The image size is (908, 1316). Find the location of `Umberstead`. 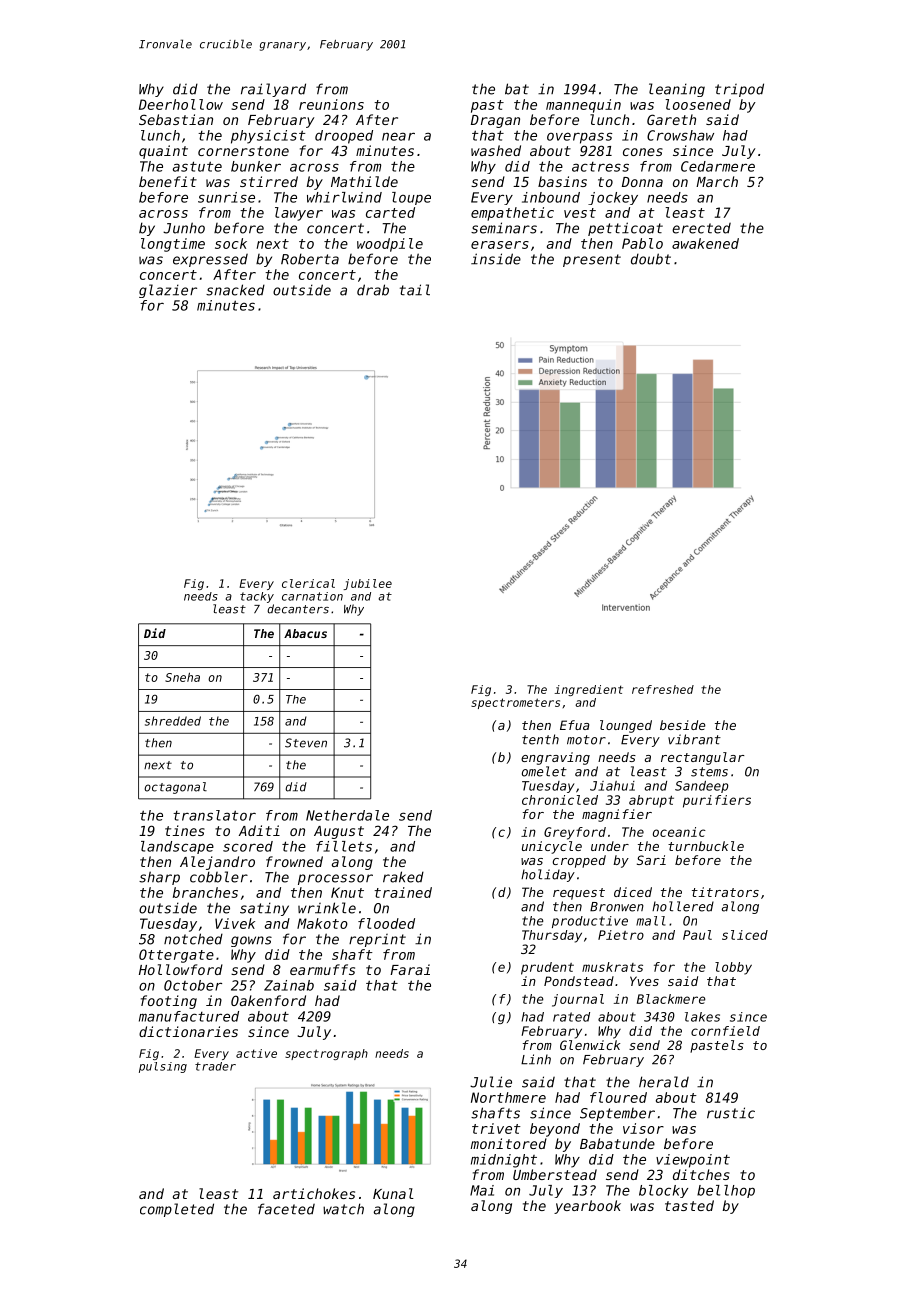

Umberstead is located at coordinates (555, 1174).
